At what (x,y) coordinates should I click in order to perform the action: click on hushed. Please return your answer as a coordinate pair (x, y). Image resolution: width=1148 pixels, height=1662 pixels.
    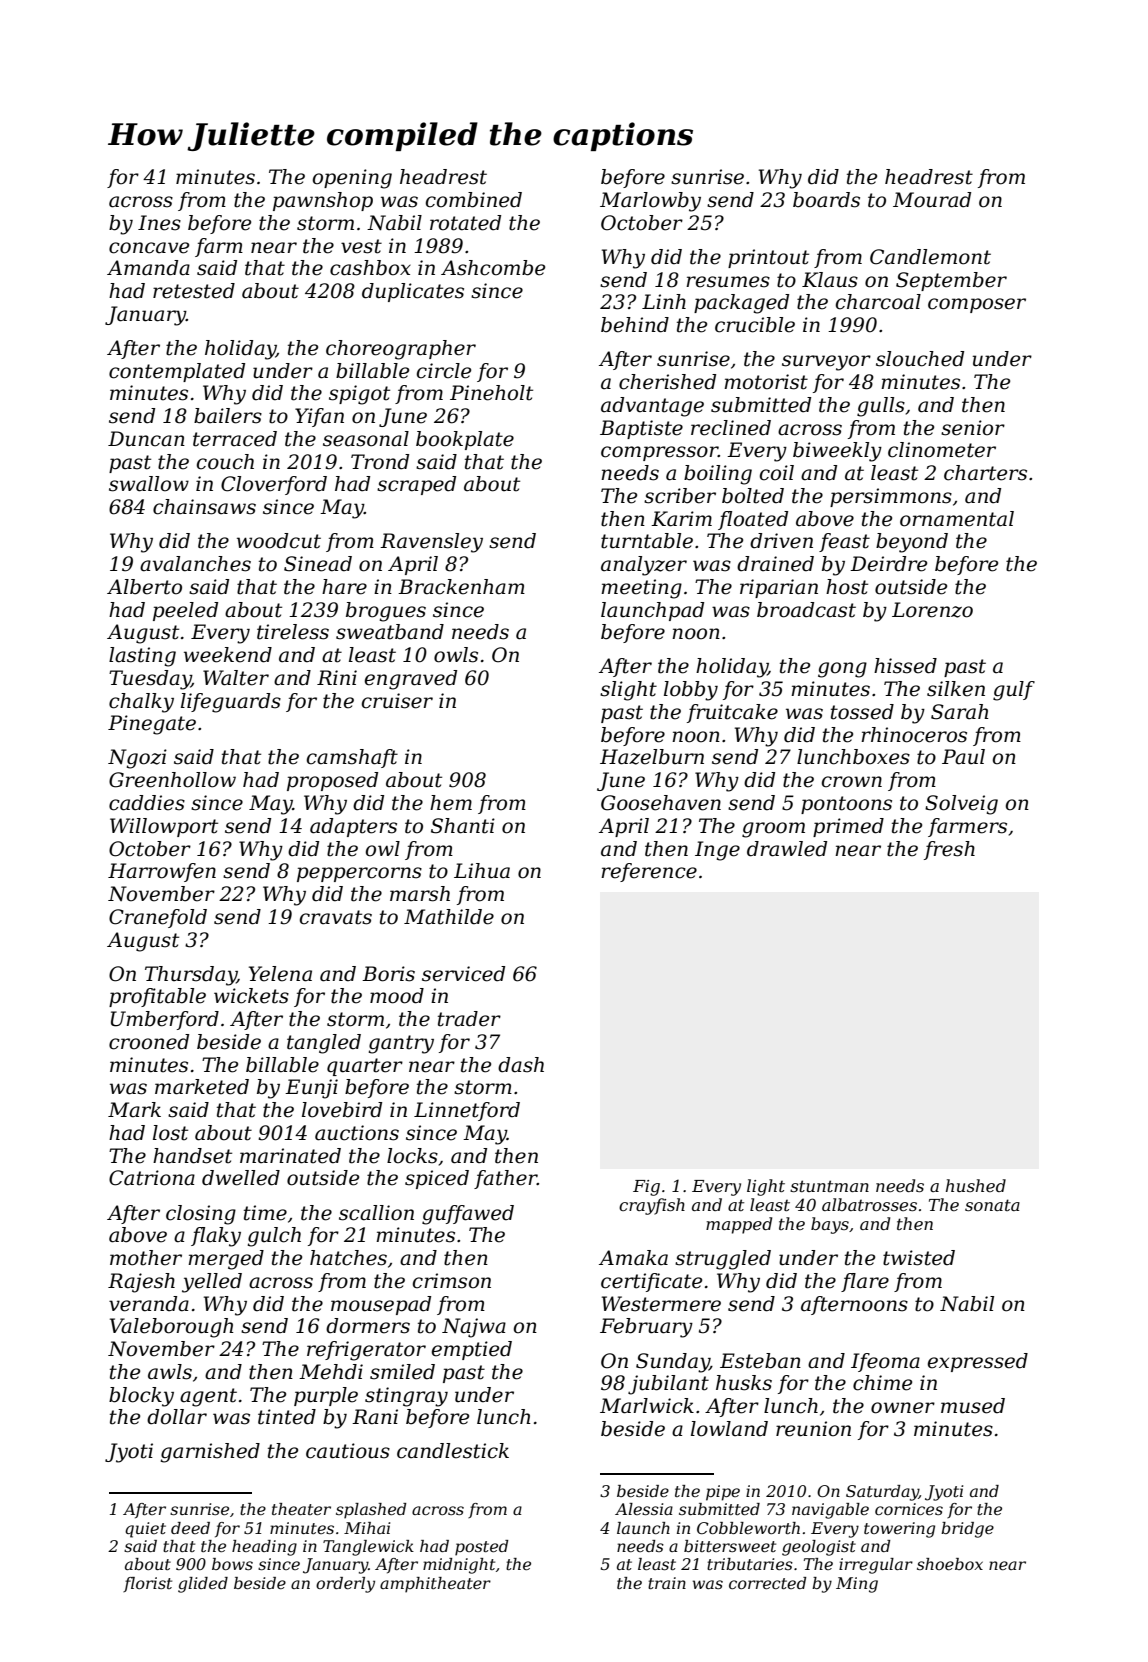
    Looking at the image, I should click on (976, 1185).
